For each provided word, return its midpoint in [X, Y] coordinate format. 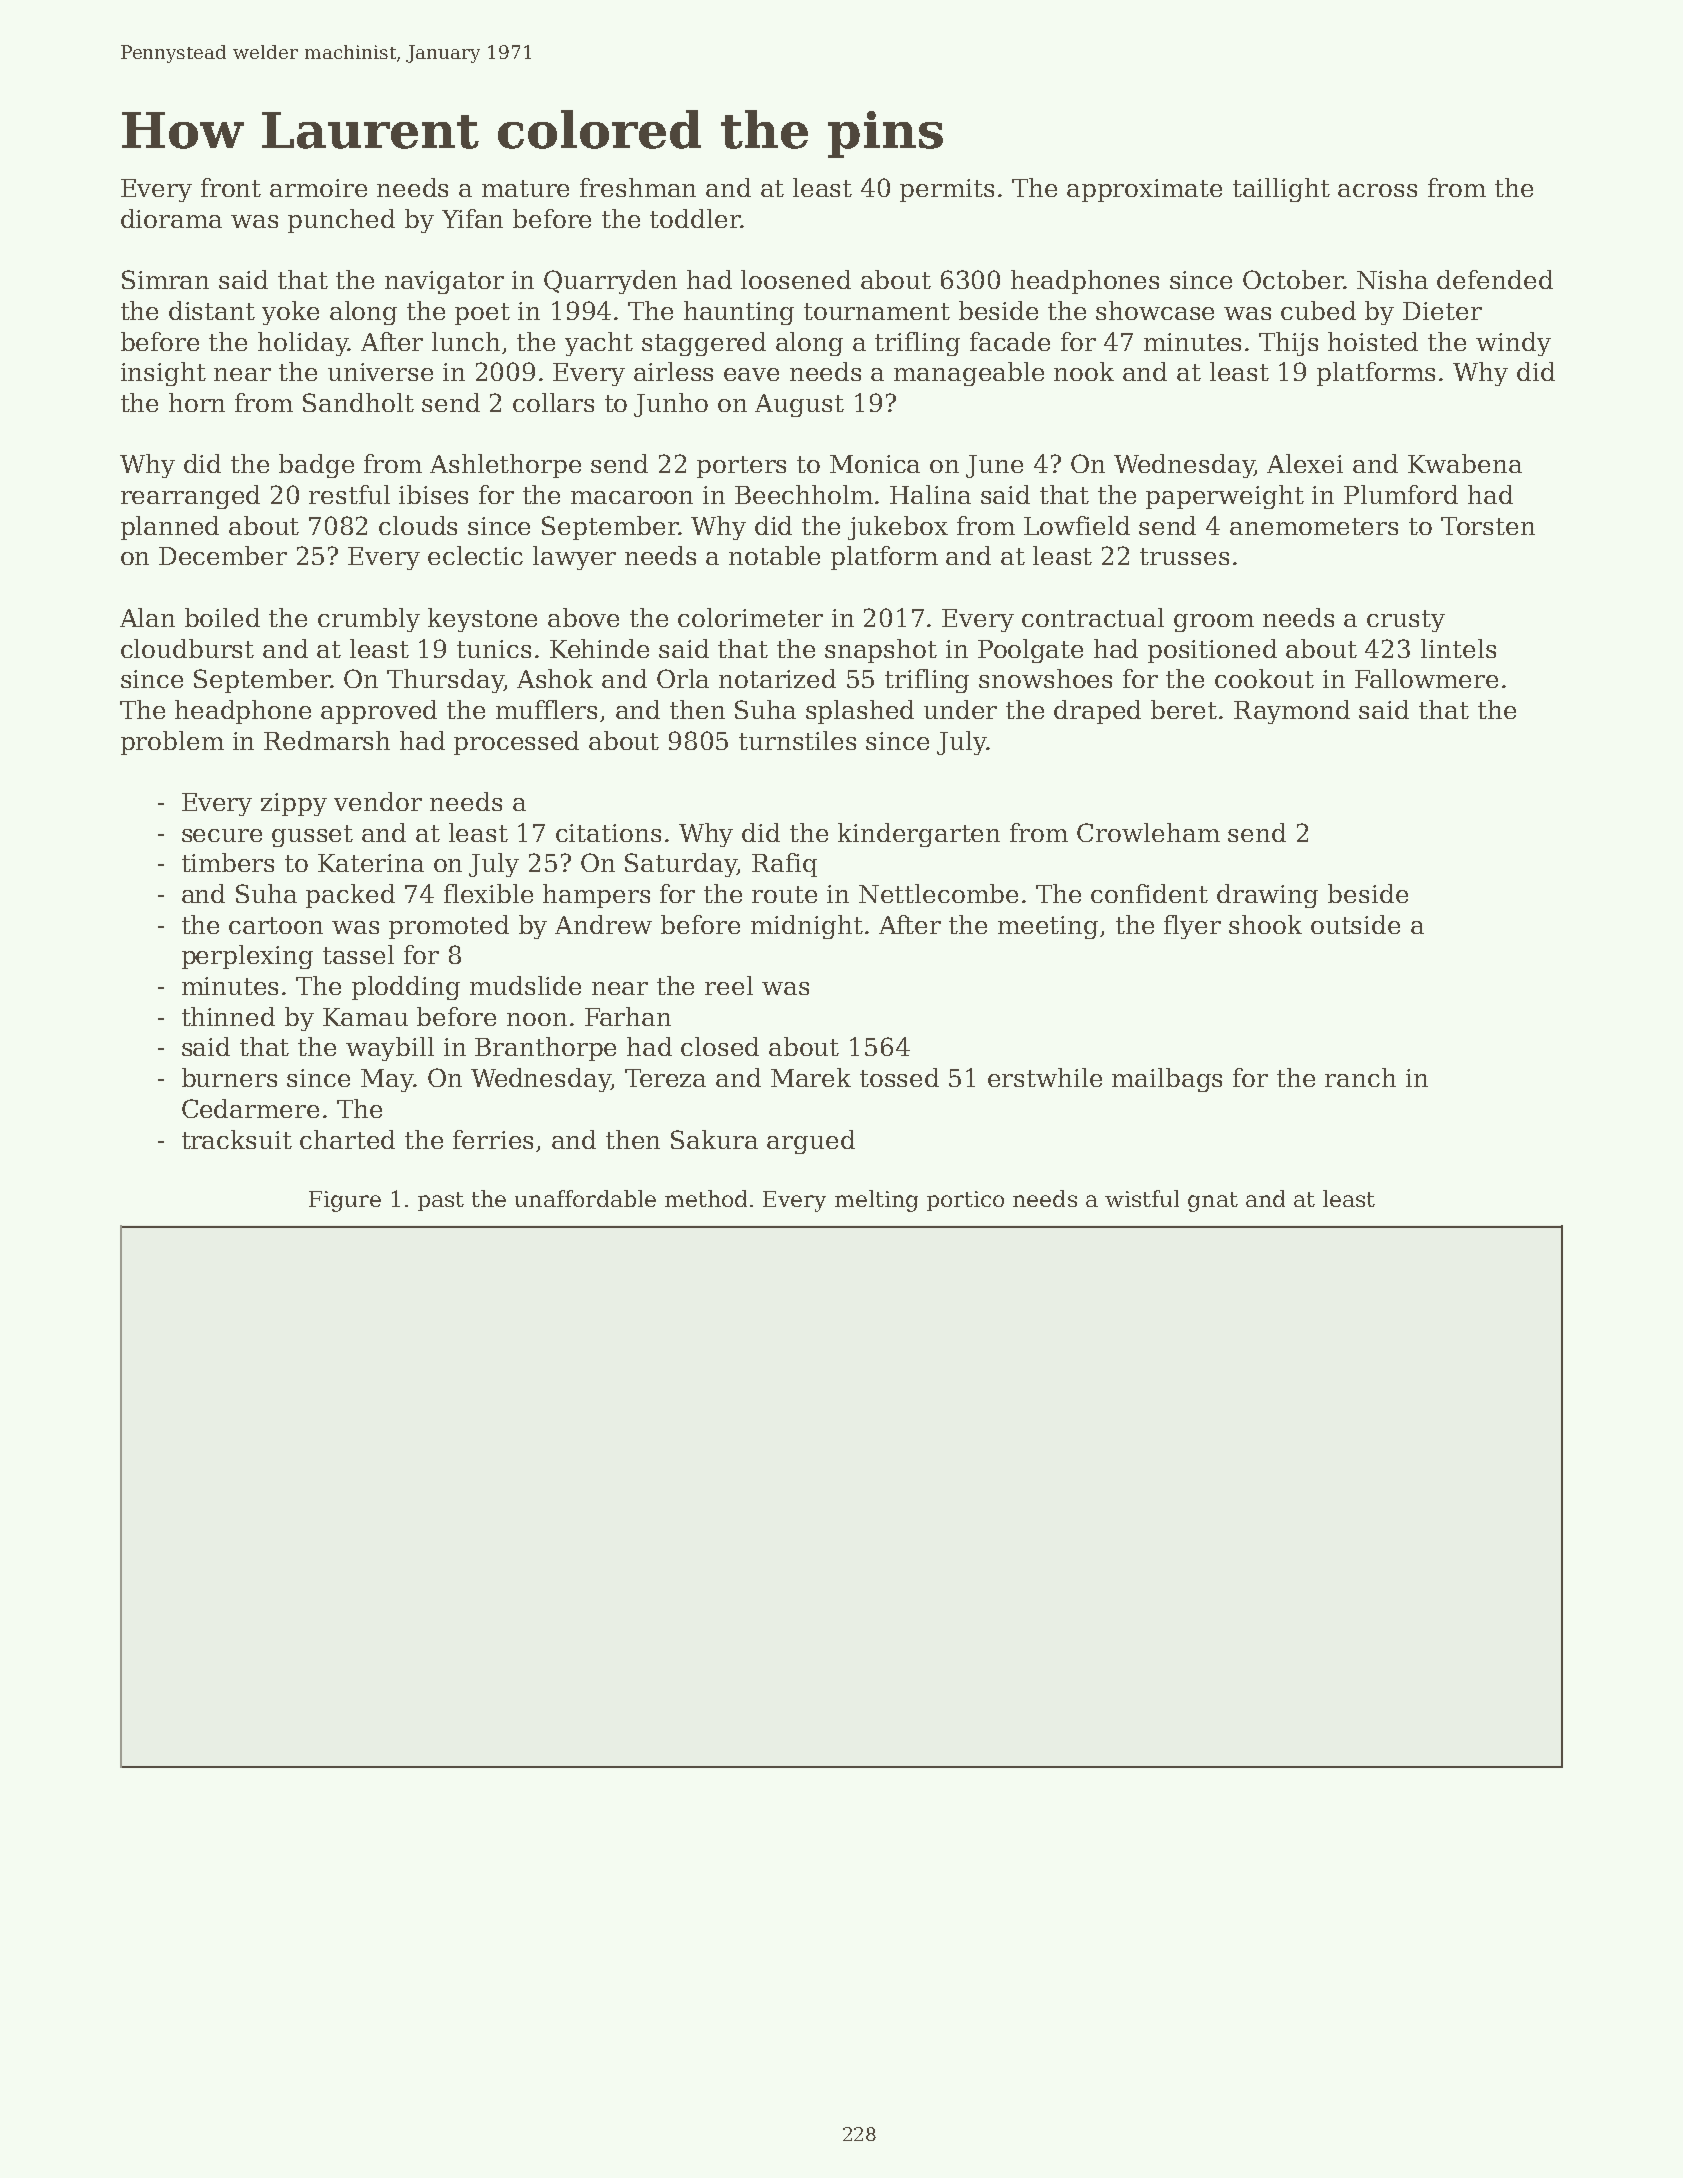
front [231, 187]
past [441, 1201]
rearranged [190, 497]
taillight [1281, 190]
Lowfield [1077, 525]
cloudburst [187, 648]
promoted [449, 927]
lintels [1458, 648]
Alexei [1305, 463]
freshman [638, 187]
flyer [1192, 927]
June [994, 466]
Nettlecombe [938, 893]
